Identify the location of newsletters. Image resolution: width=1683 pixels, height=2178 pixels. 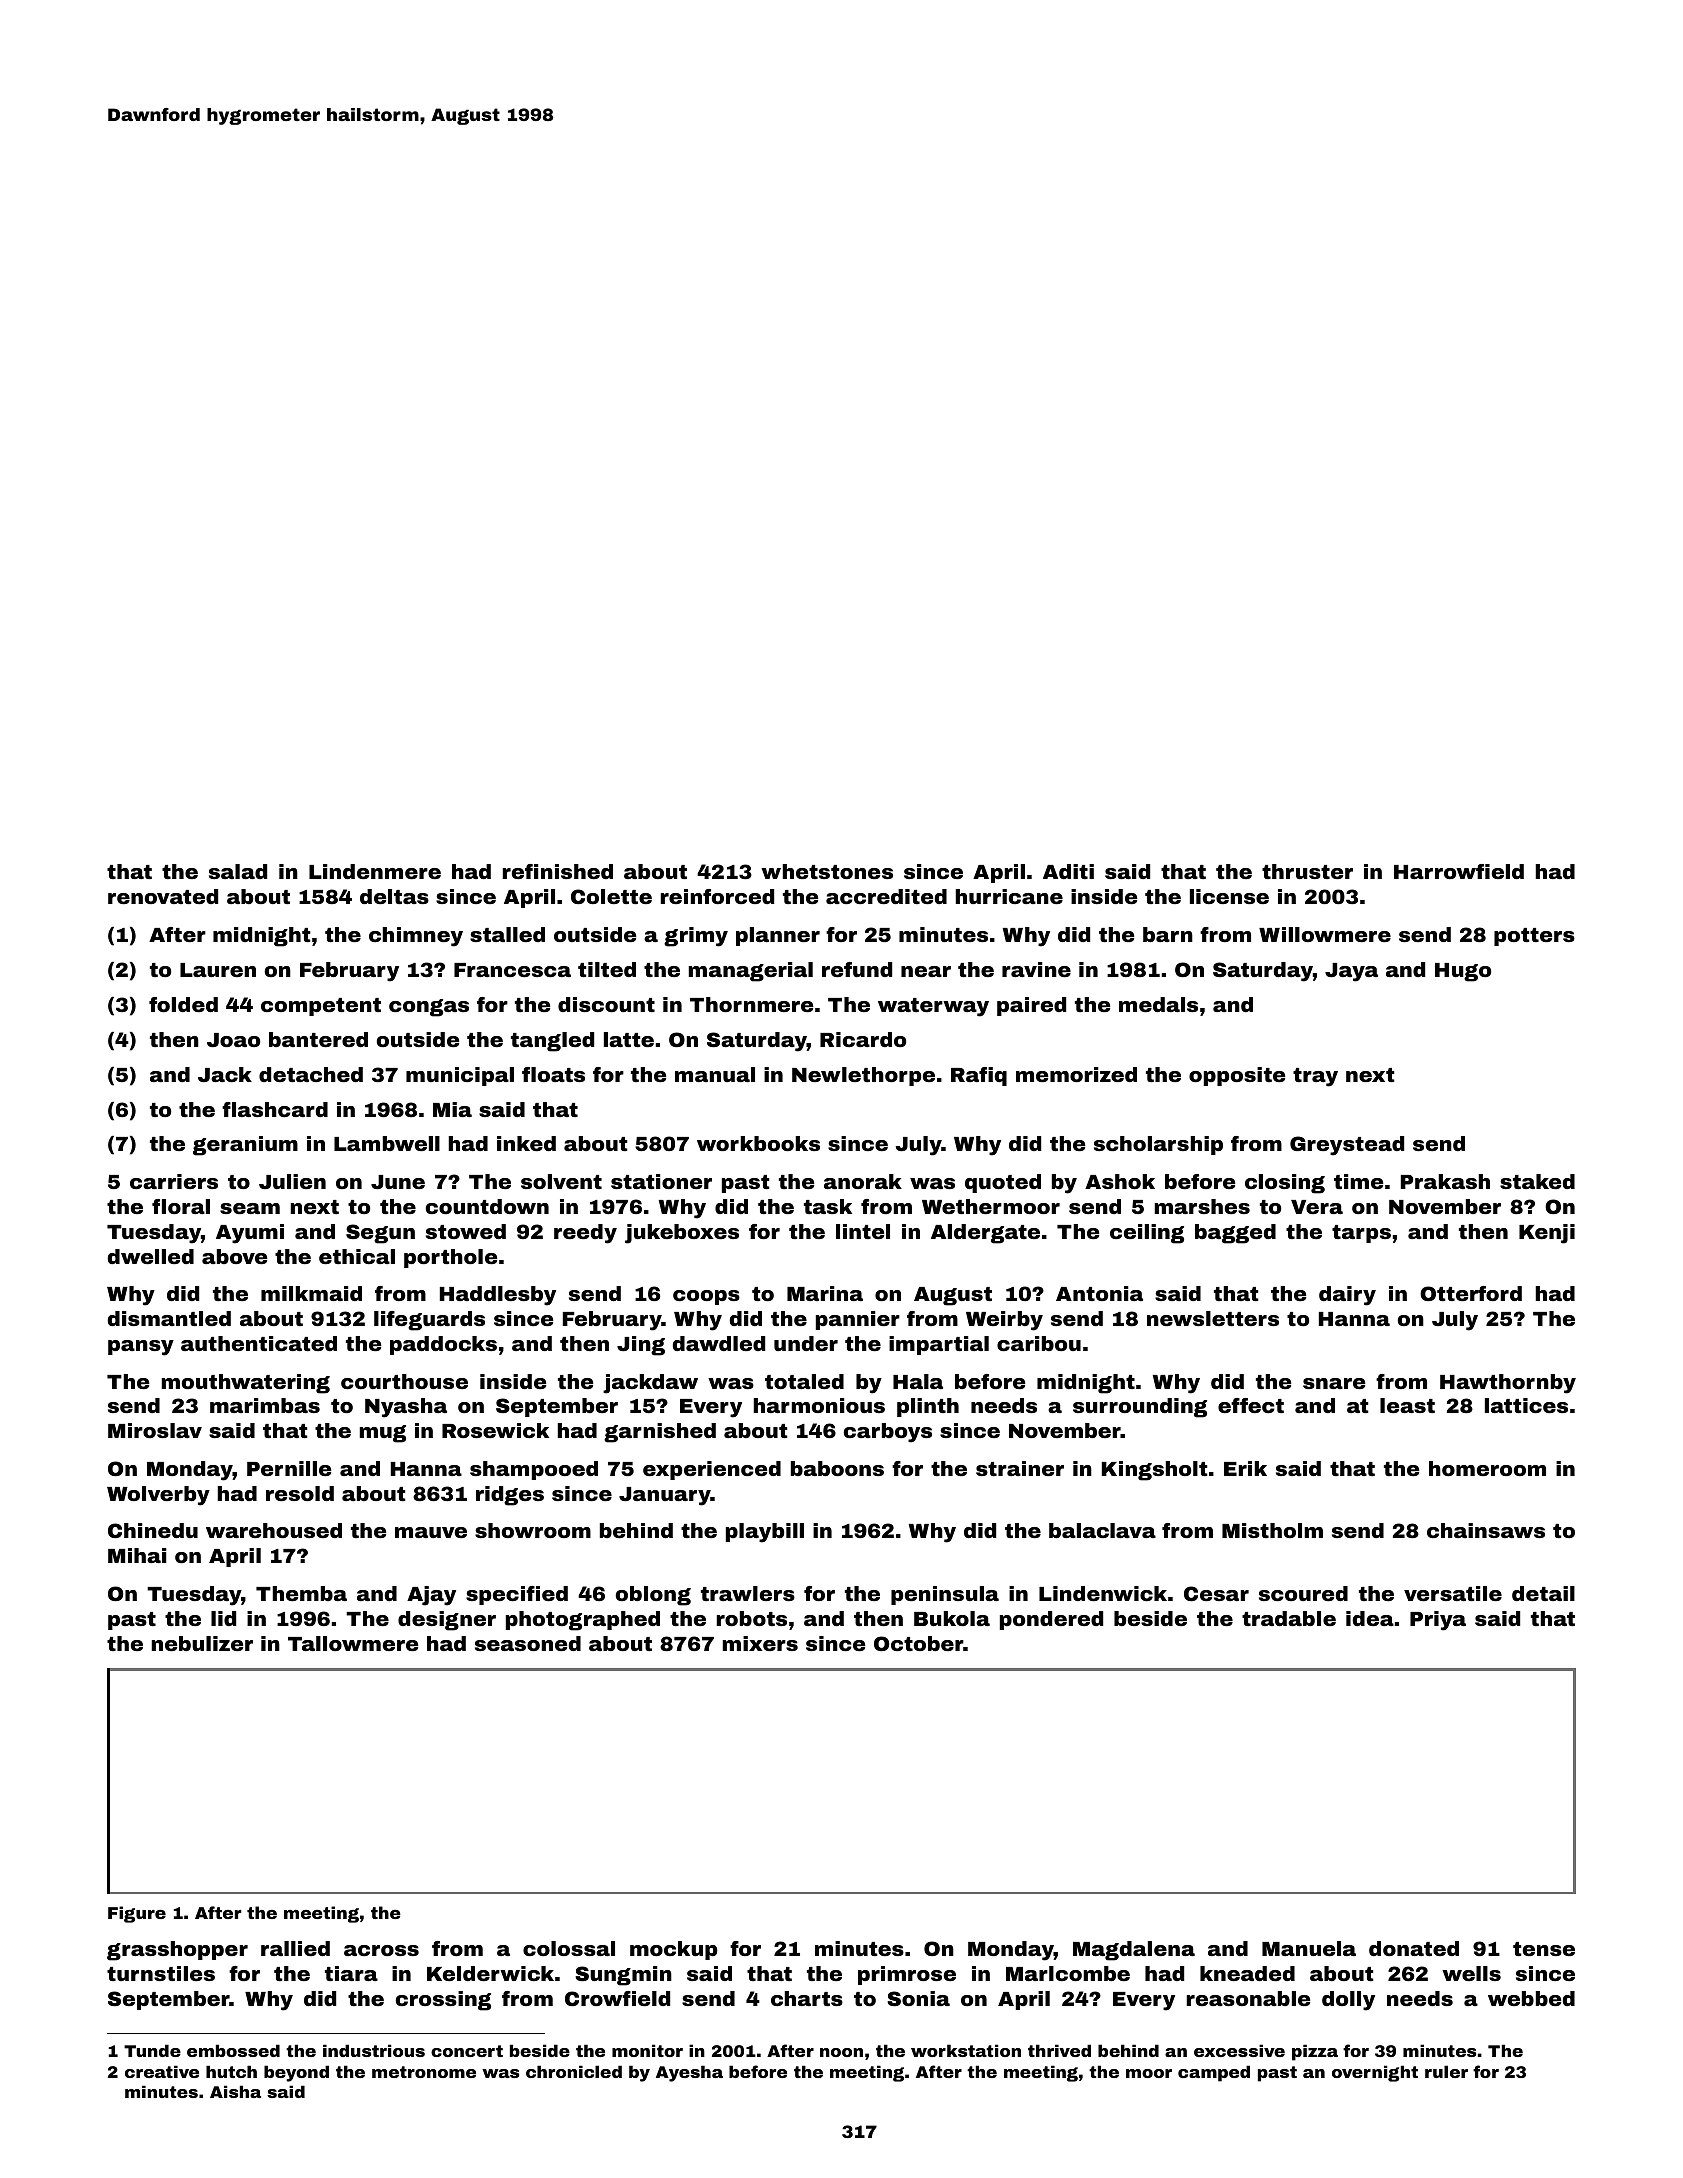
(1213, 1318).
